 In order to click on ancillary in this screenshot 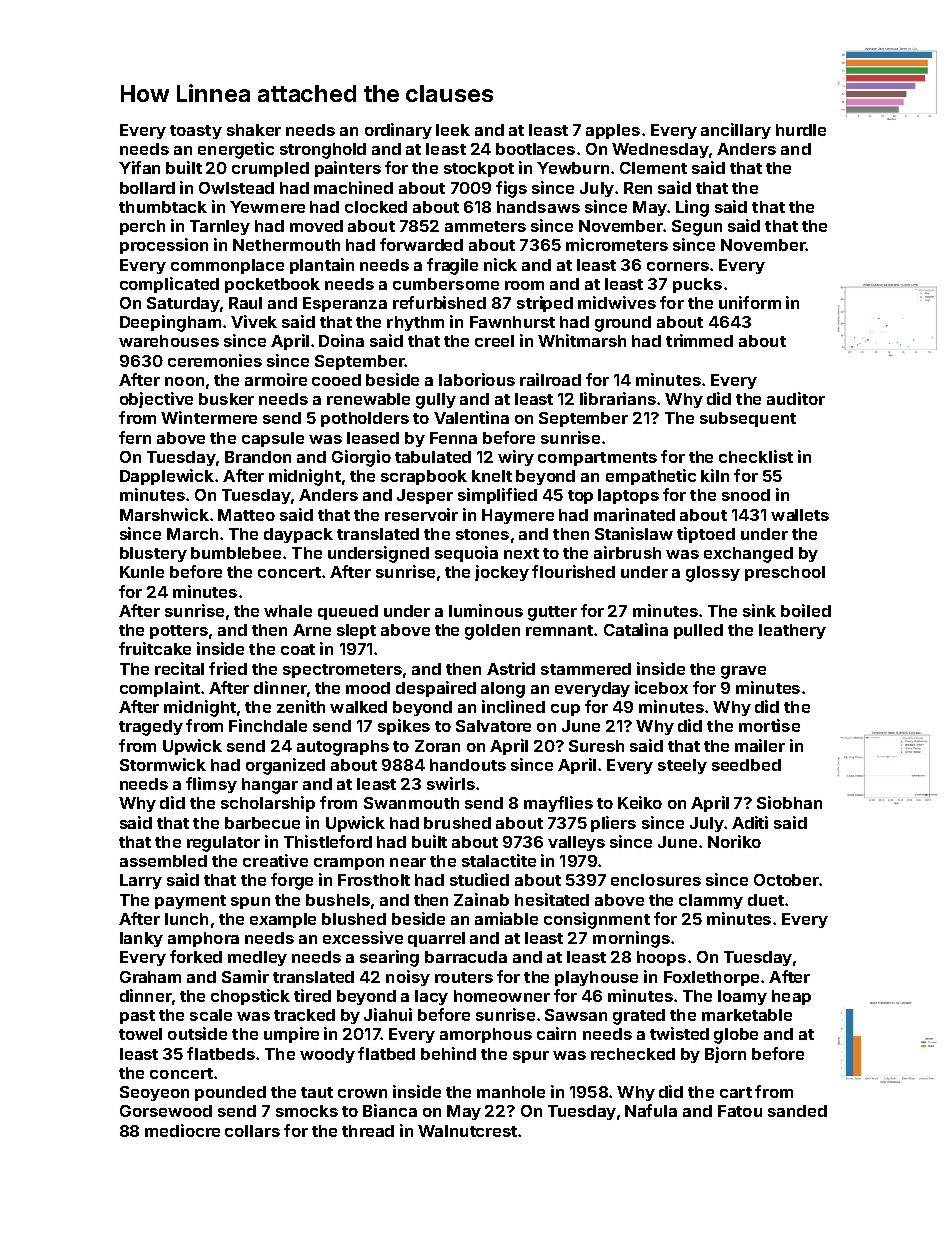, I will do `click(736, 131)`.
